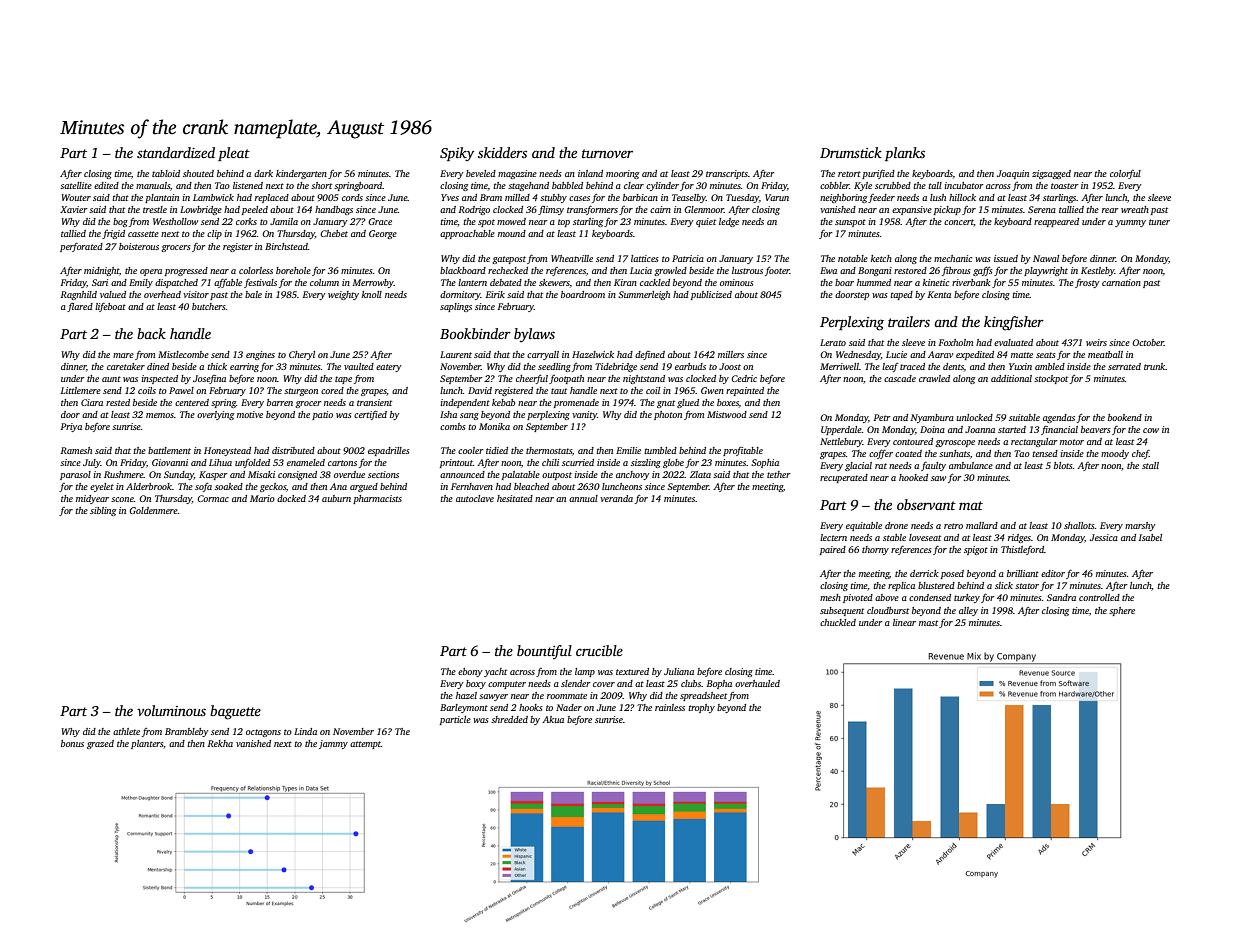  I want to click on baguette, so click(235, 712).
